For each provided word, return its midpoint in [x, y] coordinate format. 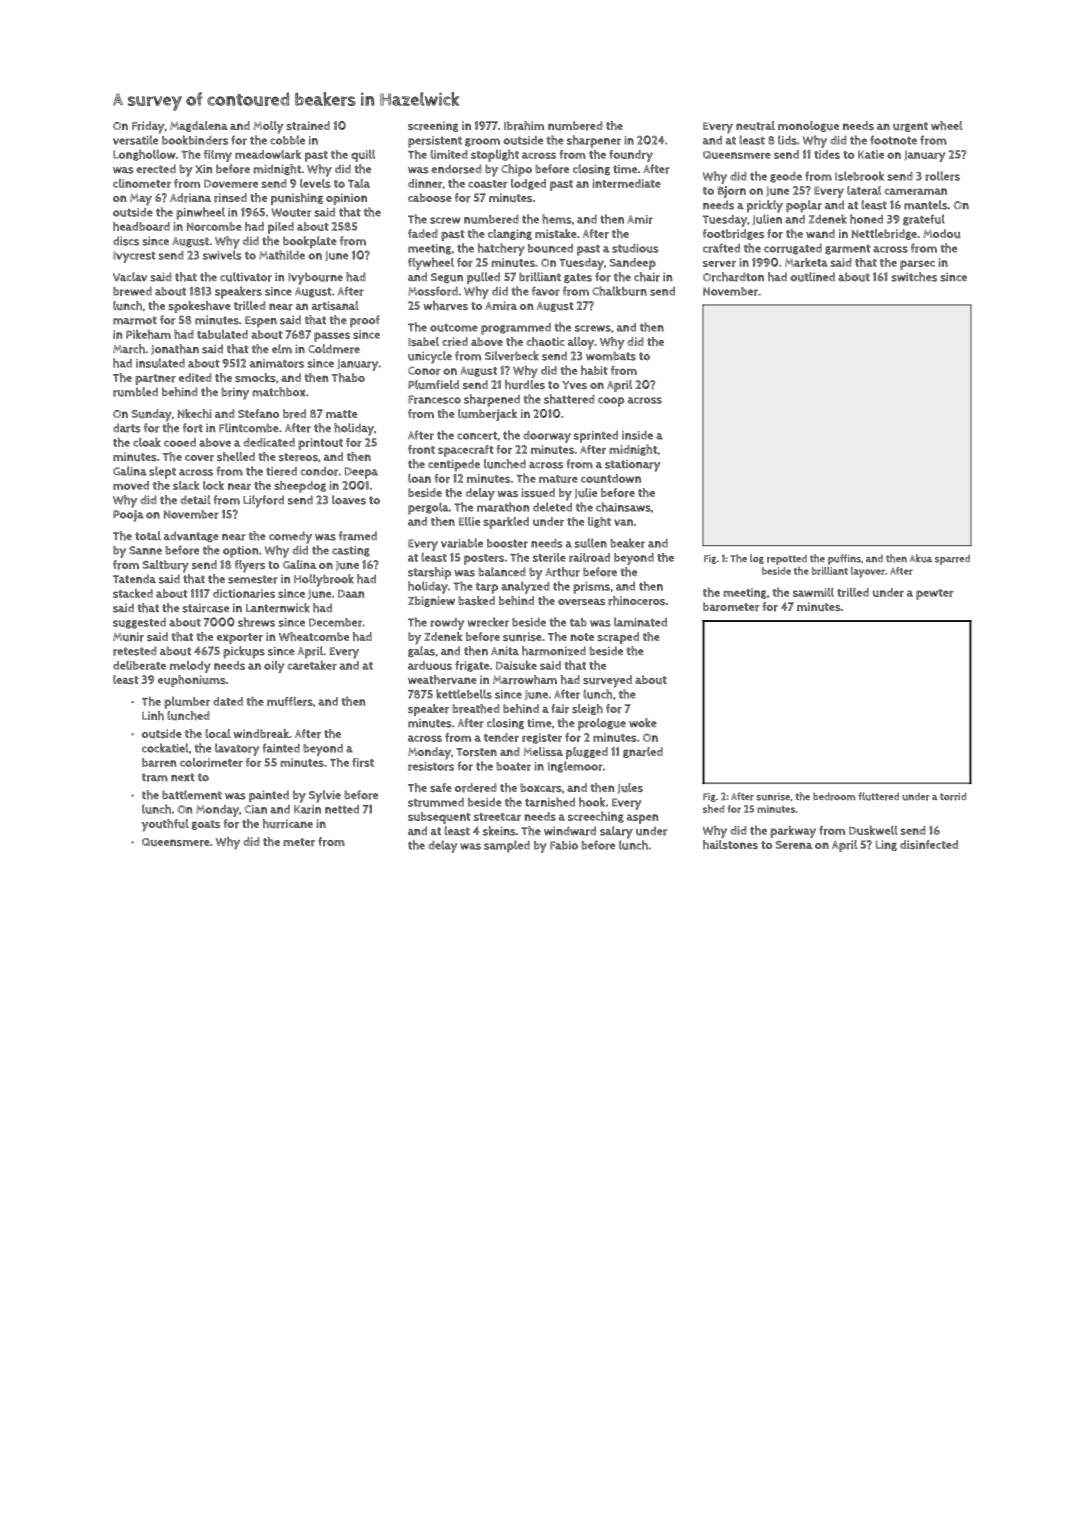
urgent [910, 127]
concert [477, 436]
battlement [192, 795]
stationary [632, 466]
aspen [642, 819]
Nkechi [195, 413]
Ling [886, 845]
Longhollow [144, 155]
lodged [528, 184]
